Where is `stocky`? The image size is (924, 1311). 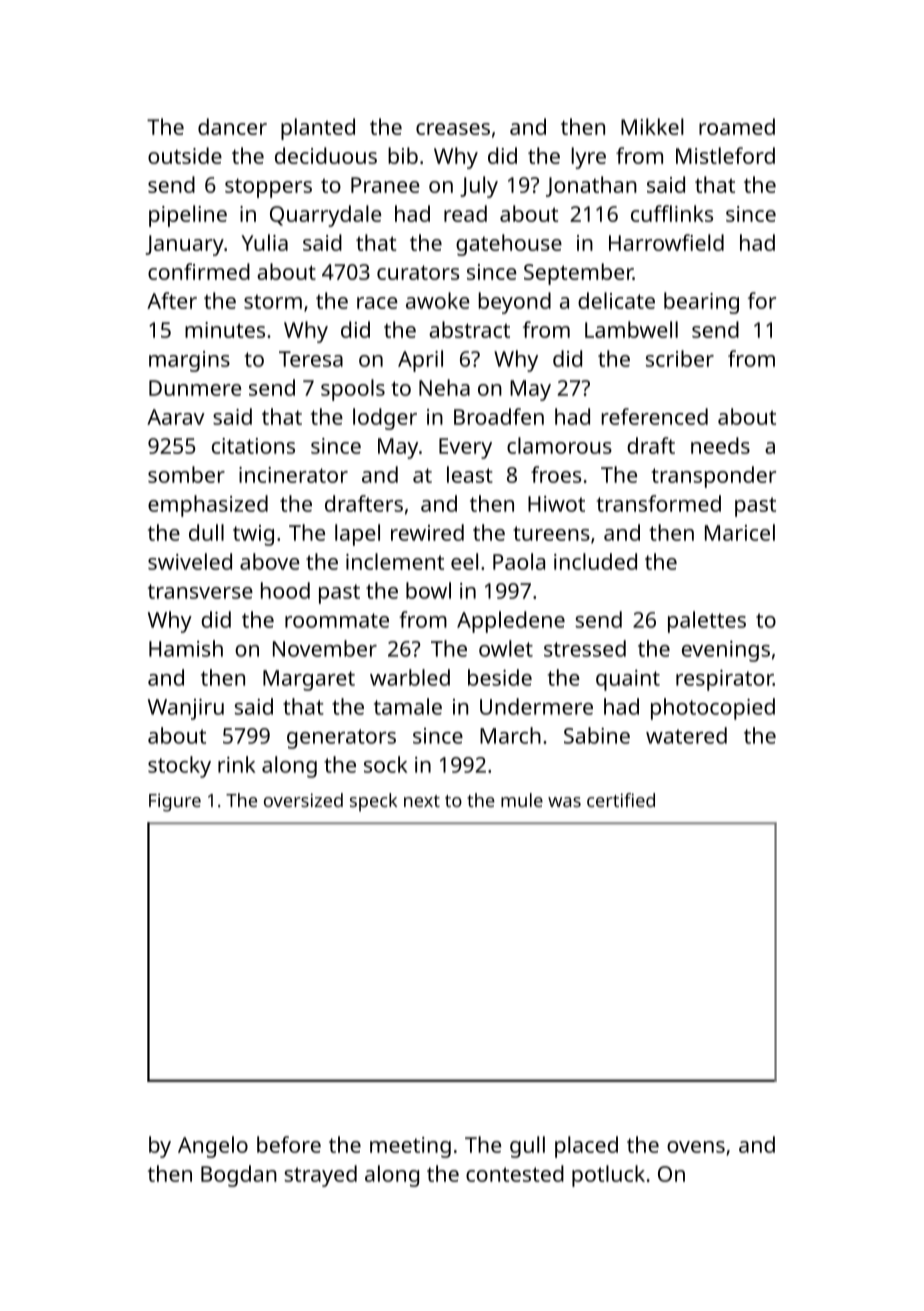 stocky is located at coordinates (179, 767).
